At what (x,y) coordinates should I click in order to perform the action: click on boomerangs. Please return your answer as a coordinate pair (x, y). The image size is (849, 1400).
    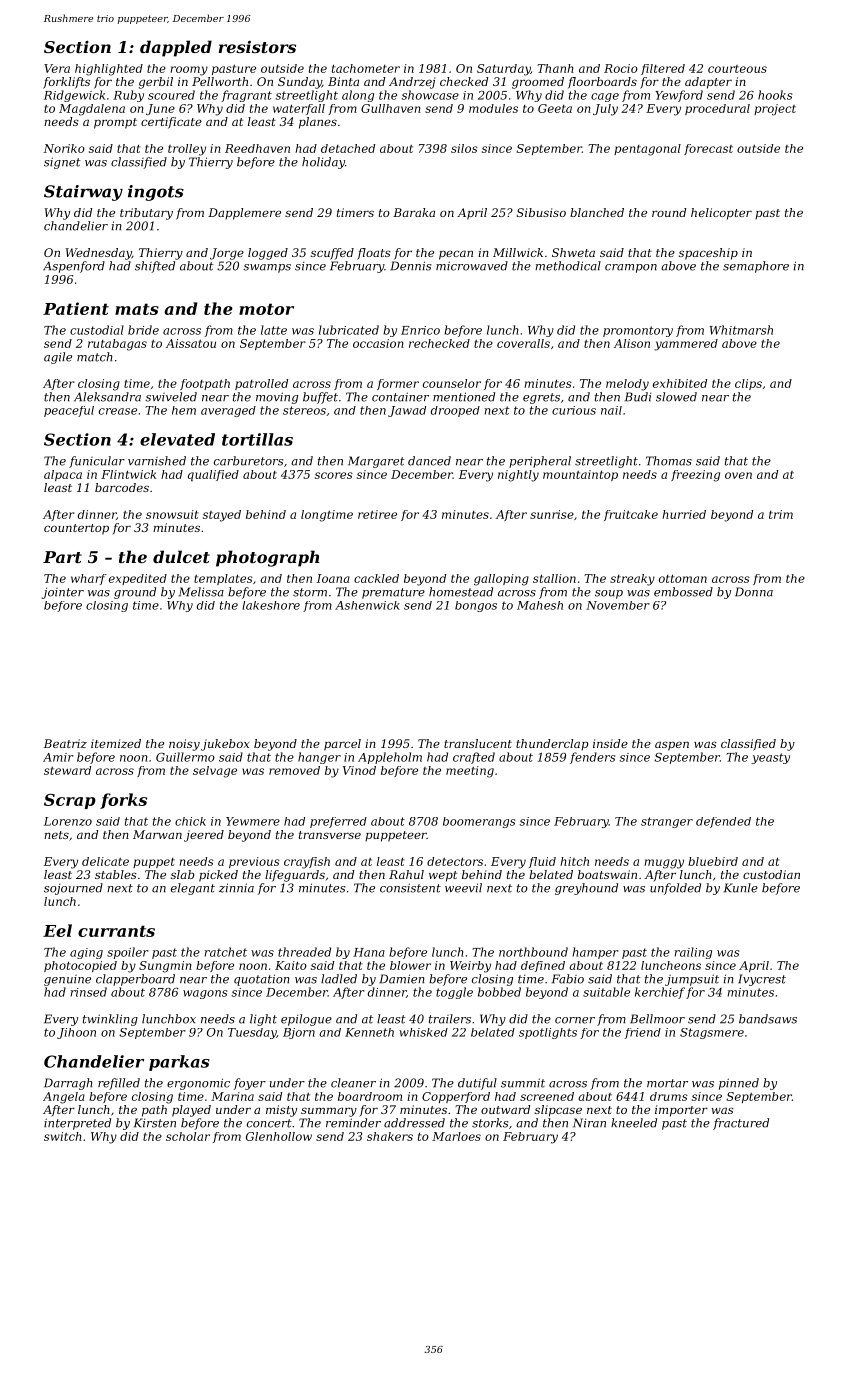
    Looking at the image, I should click on (479, 822).
